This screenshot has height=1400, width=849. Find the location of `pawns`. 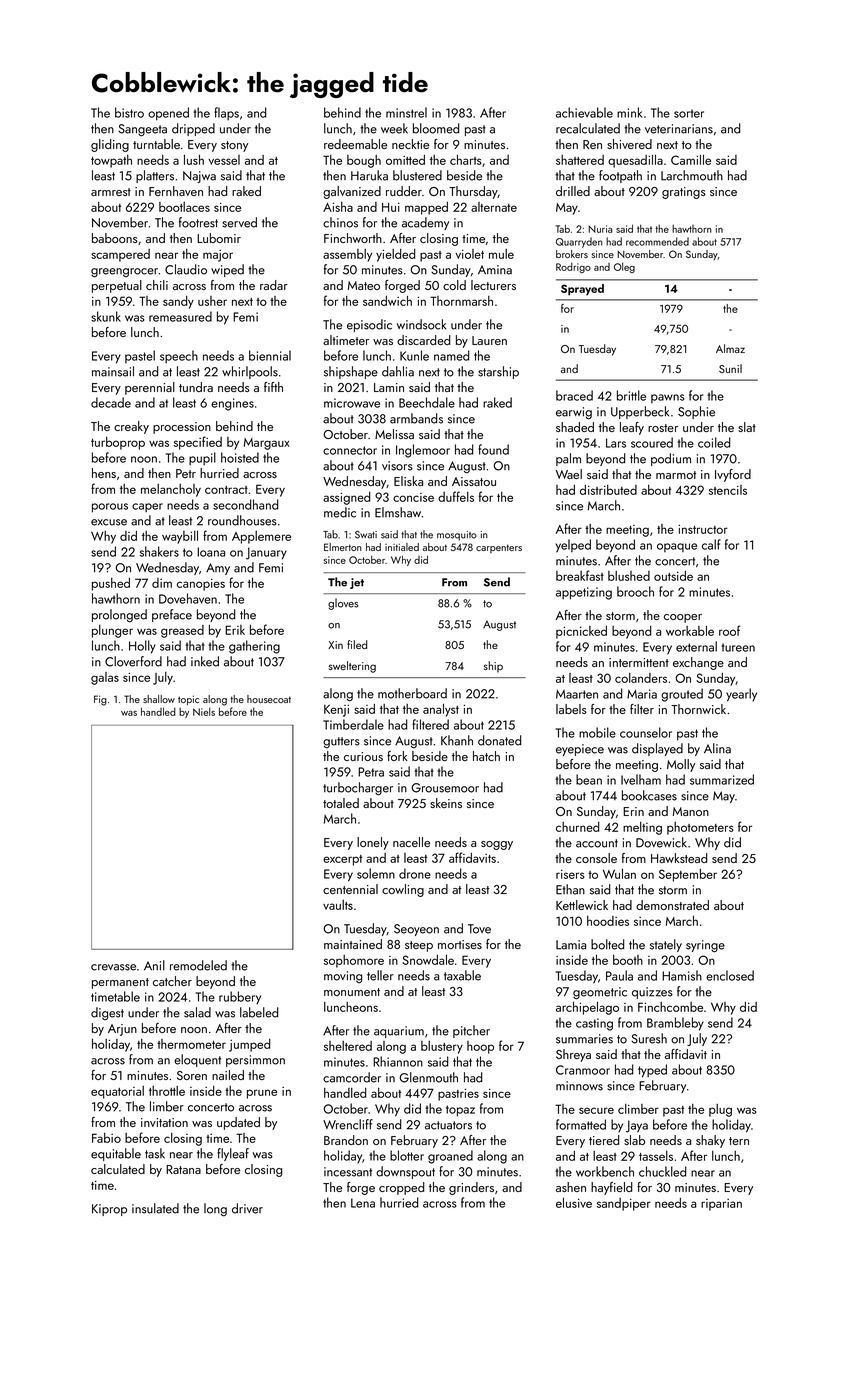

pawns is located at coordinates (668, 398).
